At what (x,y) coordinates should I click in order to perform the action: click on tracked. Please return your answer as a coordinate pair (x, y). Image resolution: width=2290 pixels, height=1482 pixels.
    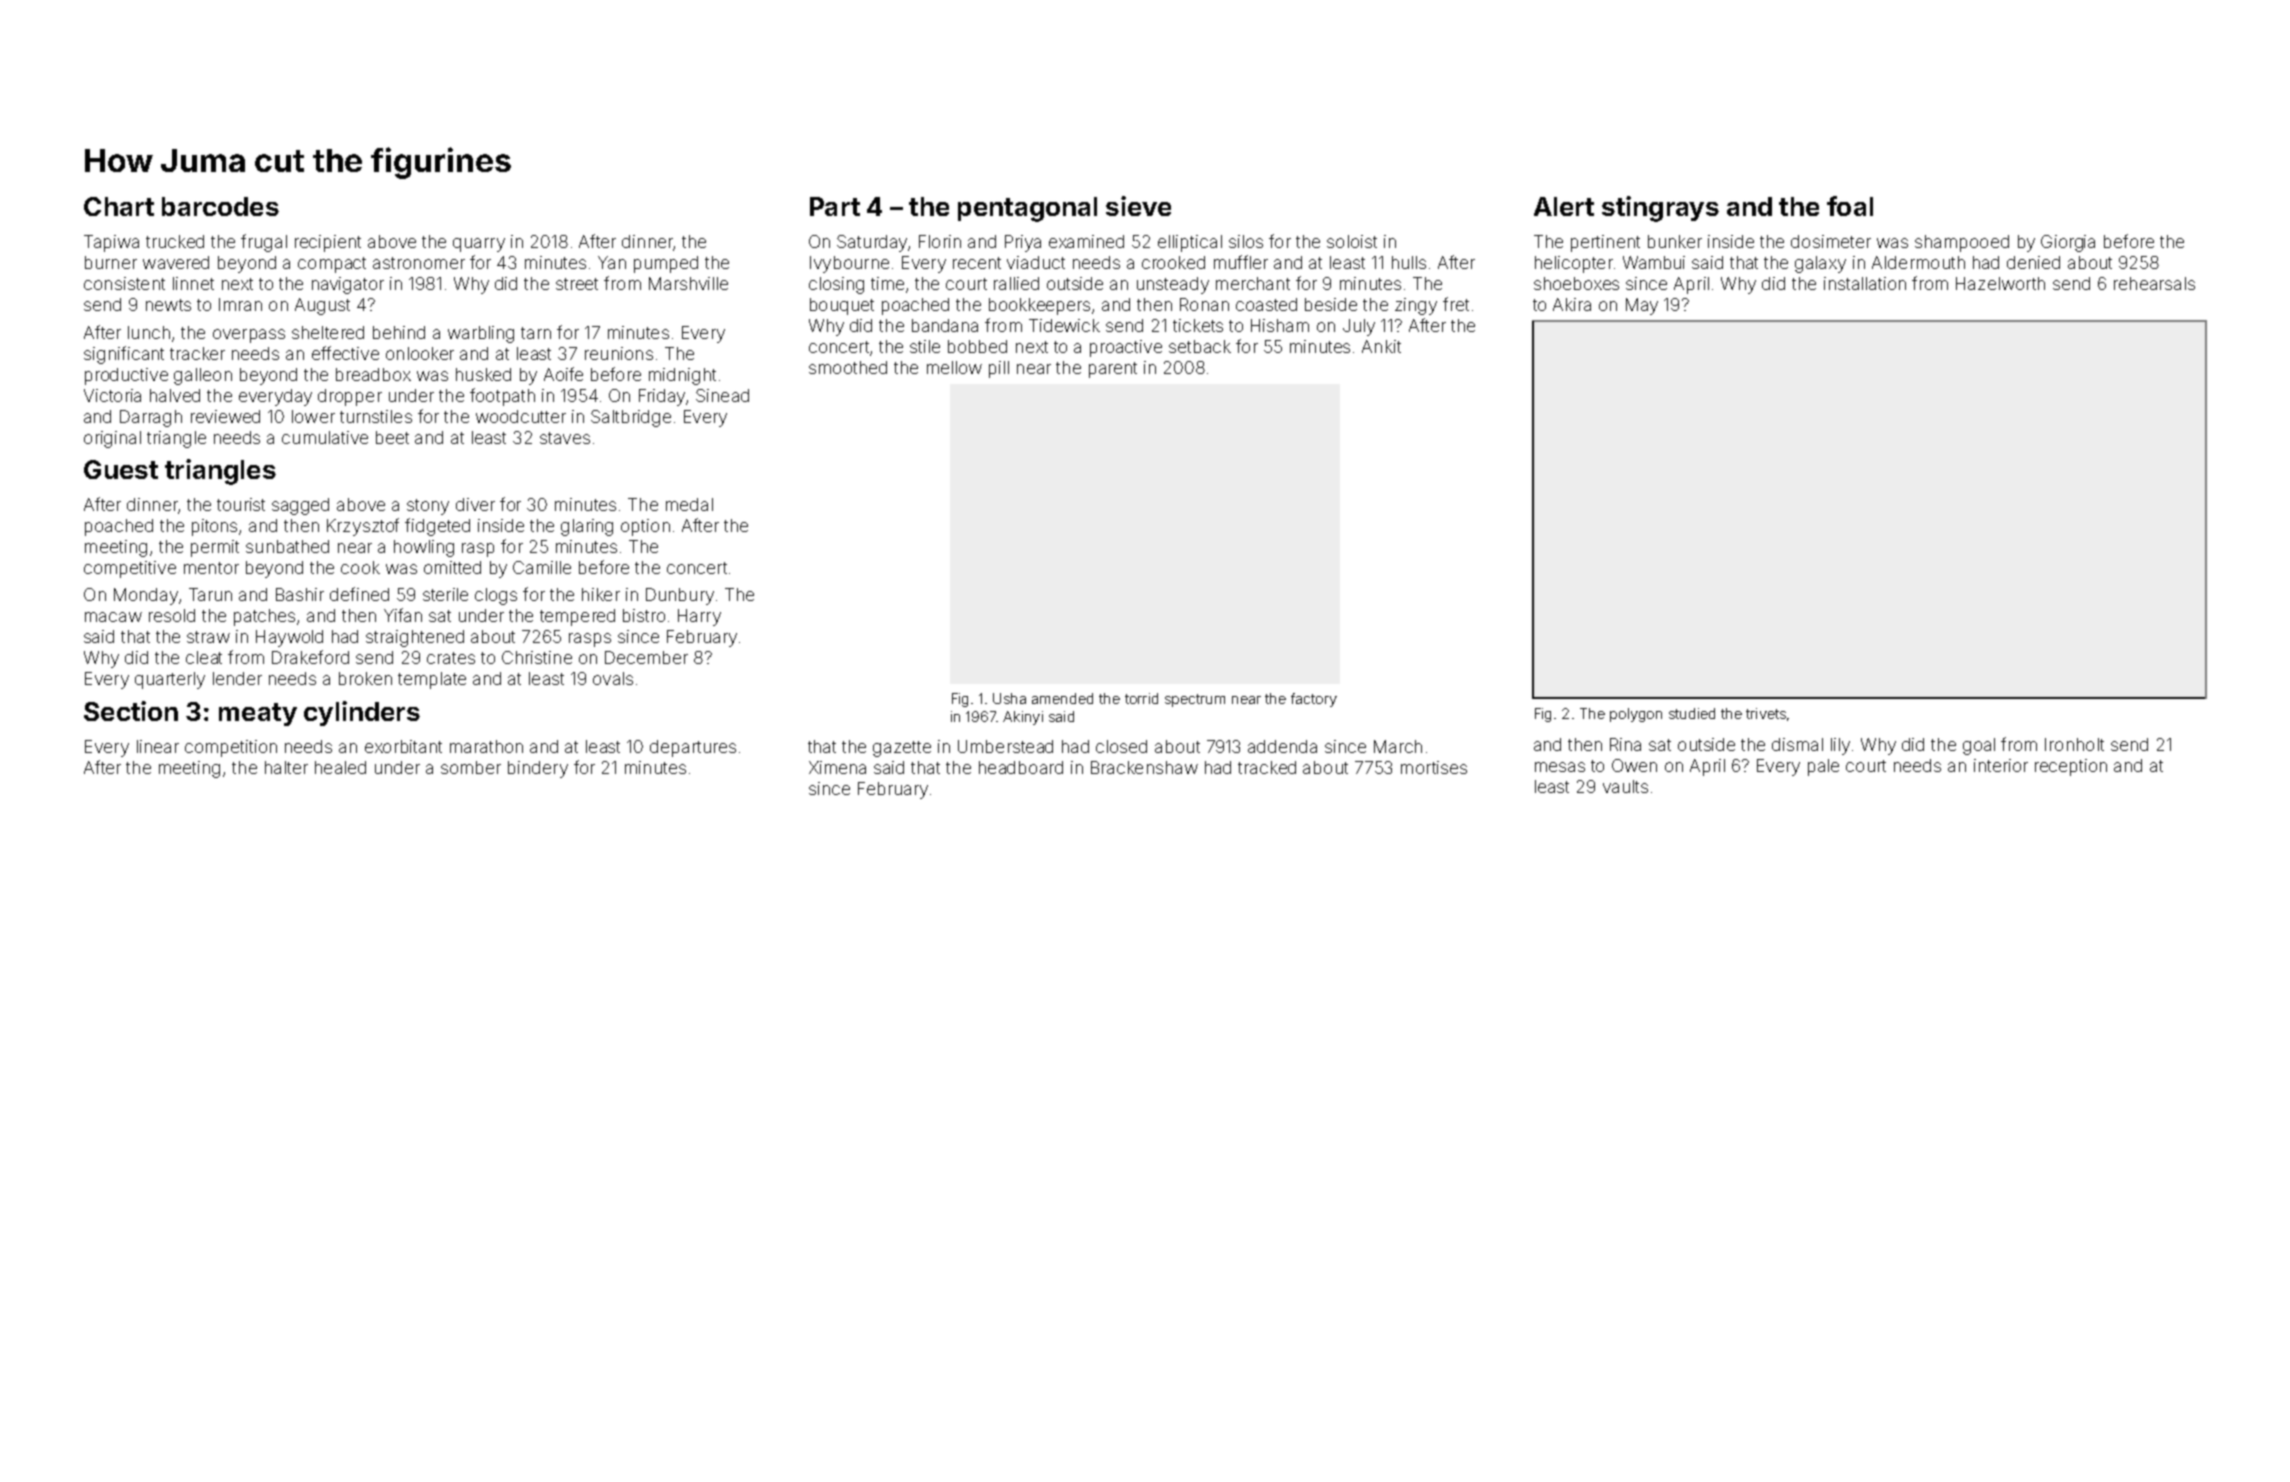
    Looking at the image, I should click on (1267, 767).
